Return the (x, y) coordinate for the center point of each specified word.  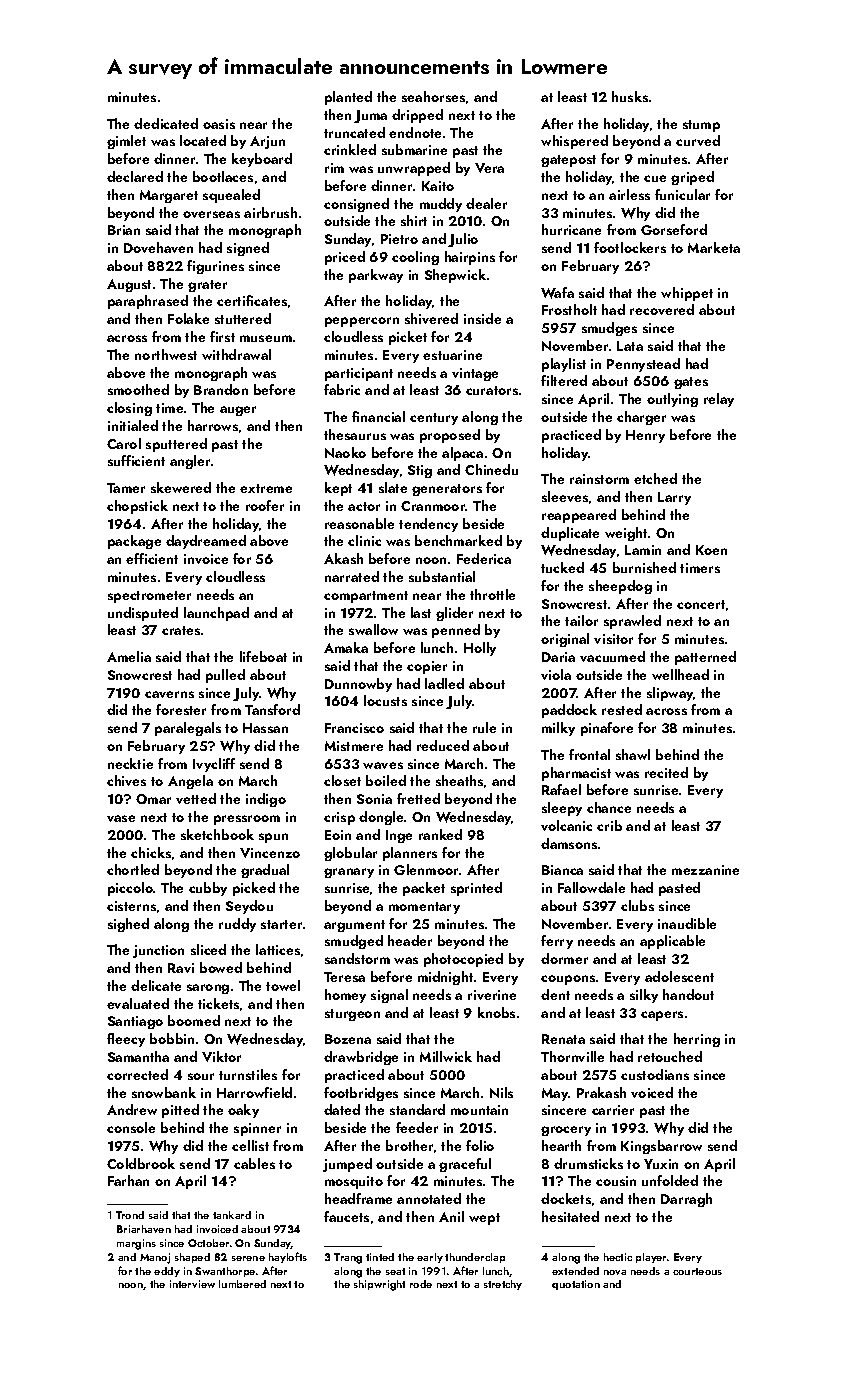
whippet (687, 294)
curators (492, 390)
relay (719, 400)
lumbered (242, 1284)
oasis (219, 124)
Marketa (714, 247)
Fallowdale (591, 887)
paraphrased (148, 302)
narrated (352, 576)
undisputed (143, 614)
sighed (128, 925)
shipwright (379, 1285)
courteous (697, 1271)
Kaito (438, 186)
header (410, 940)
